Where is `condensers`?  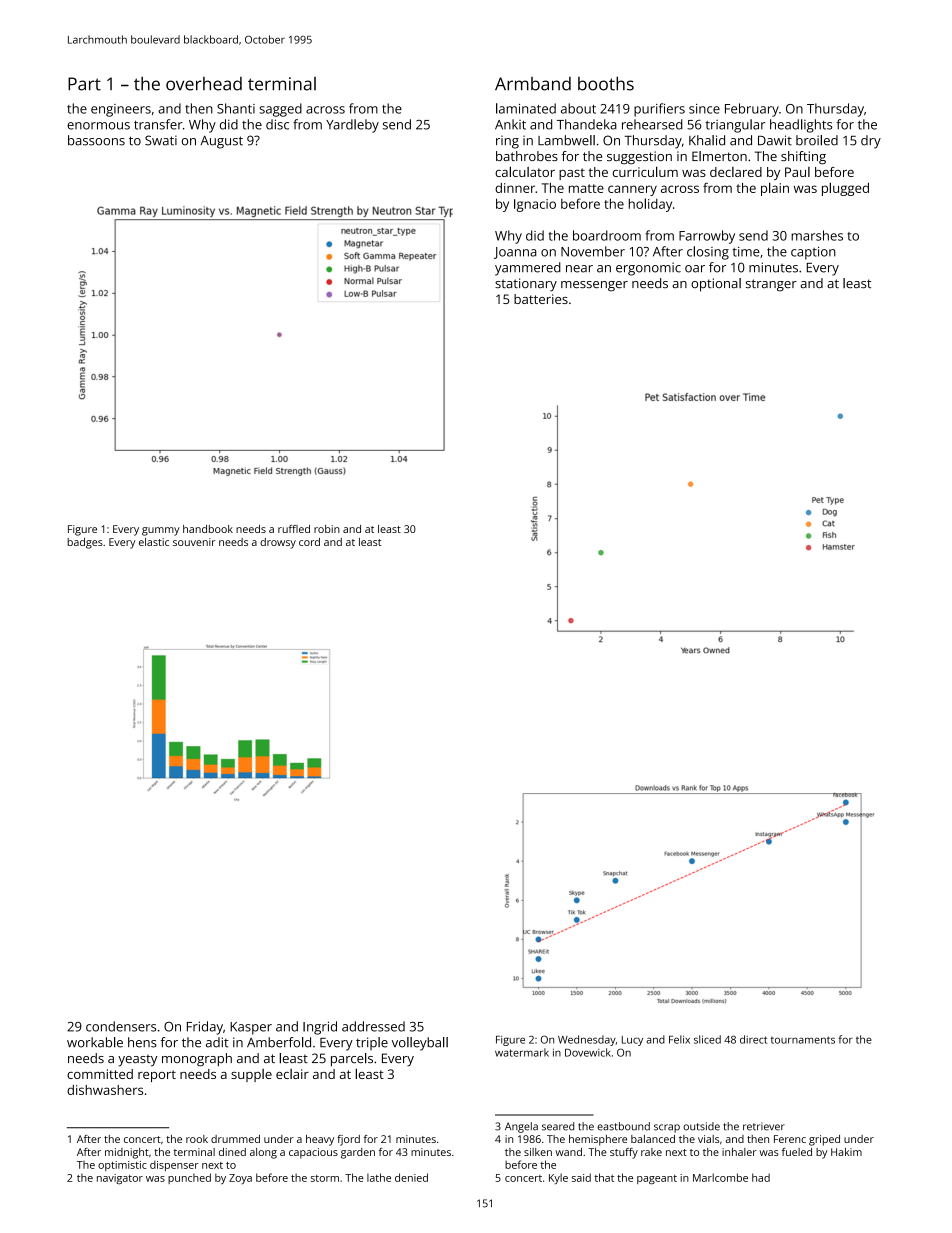 condensers is located at coordinates (121, 1026).
